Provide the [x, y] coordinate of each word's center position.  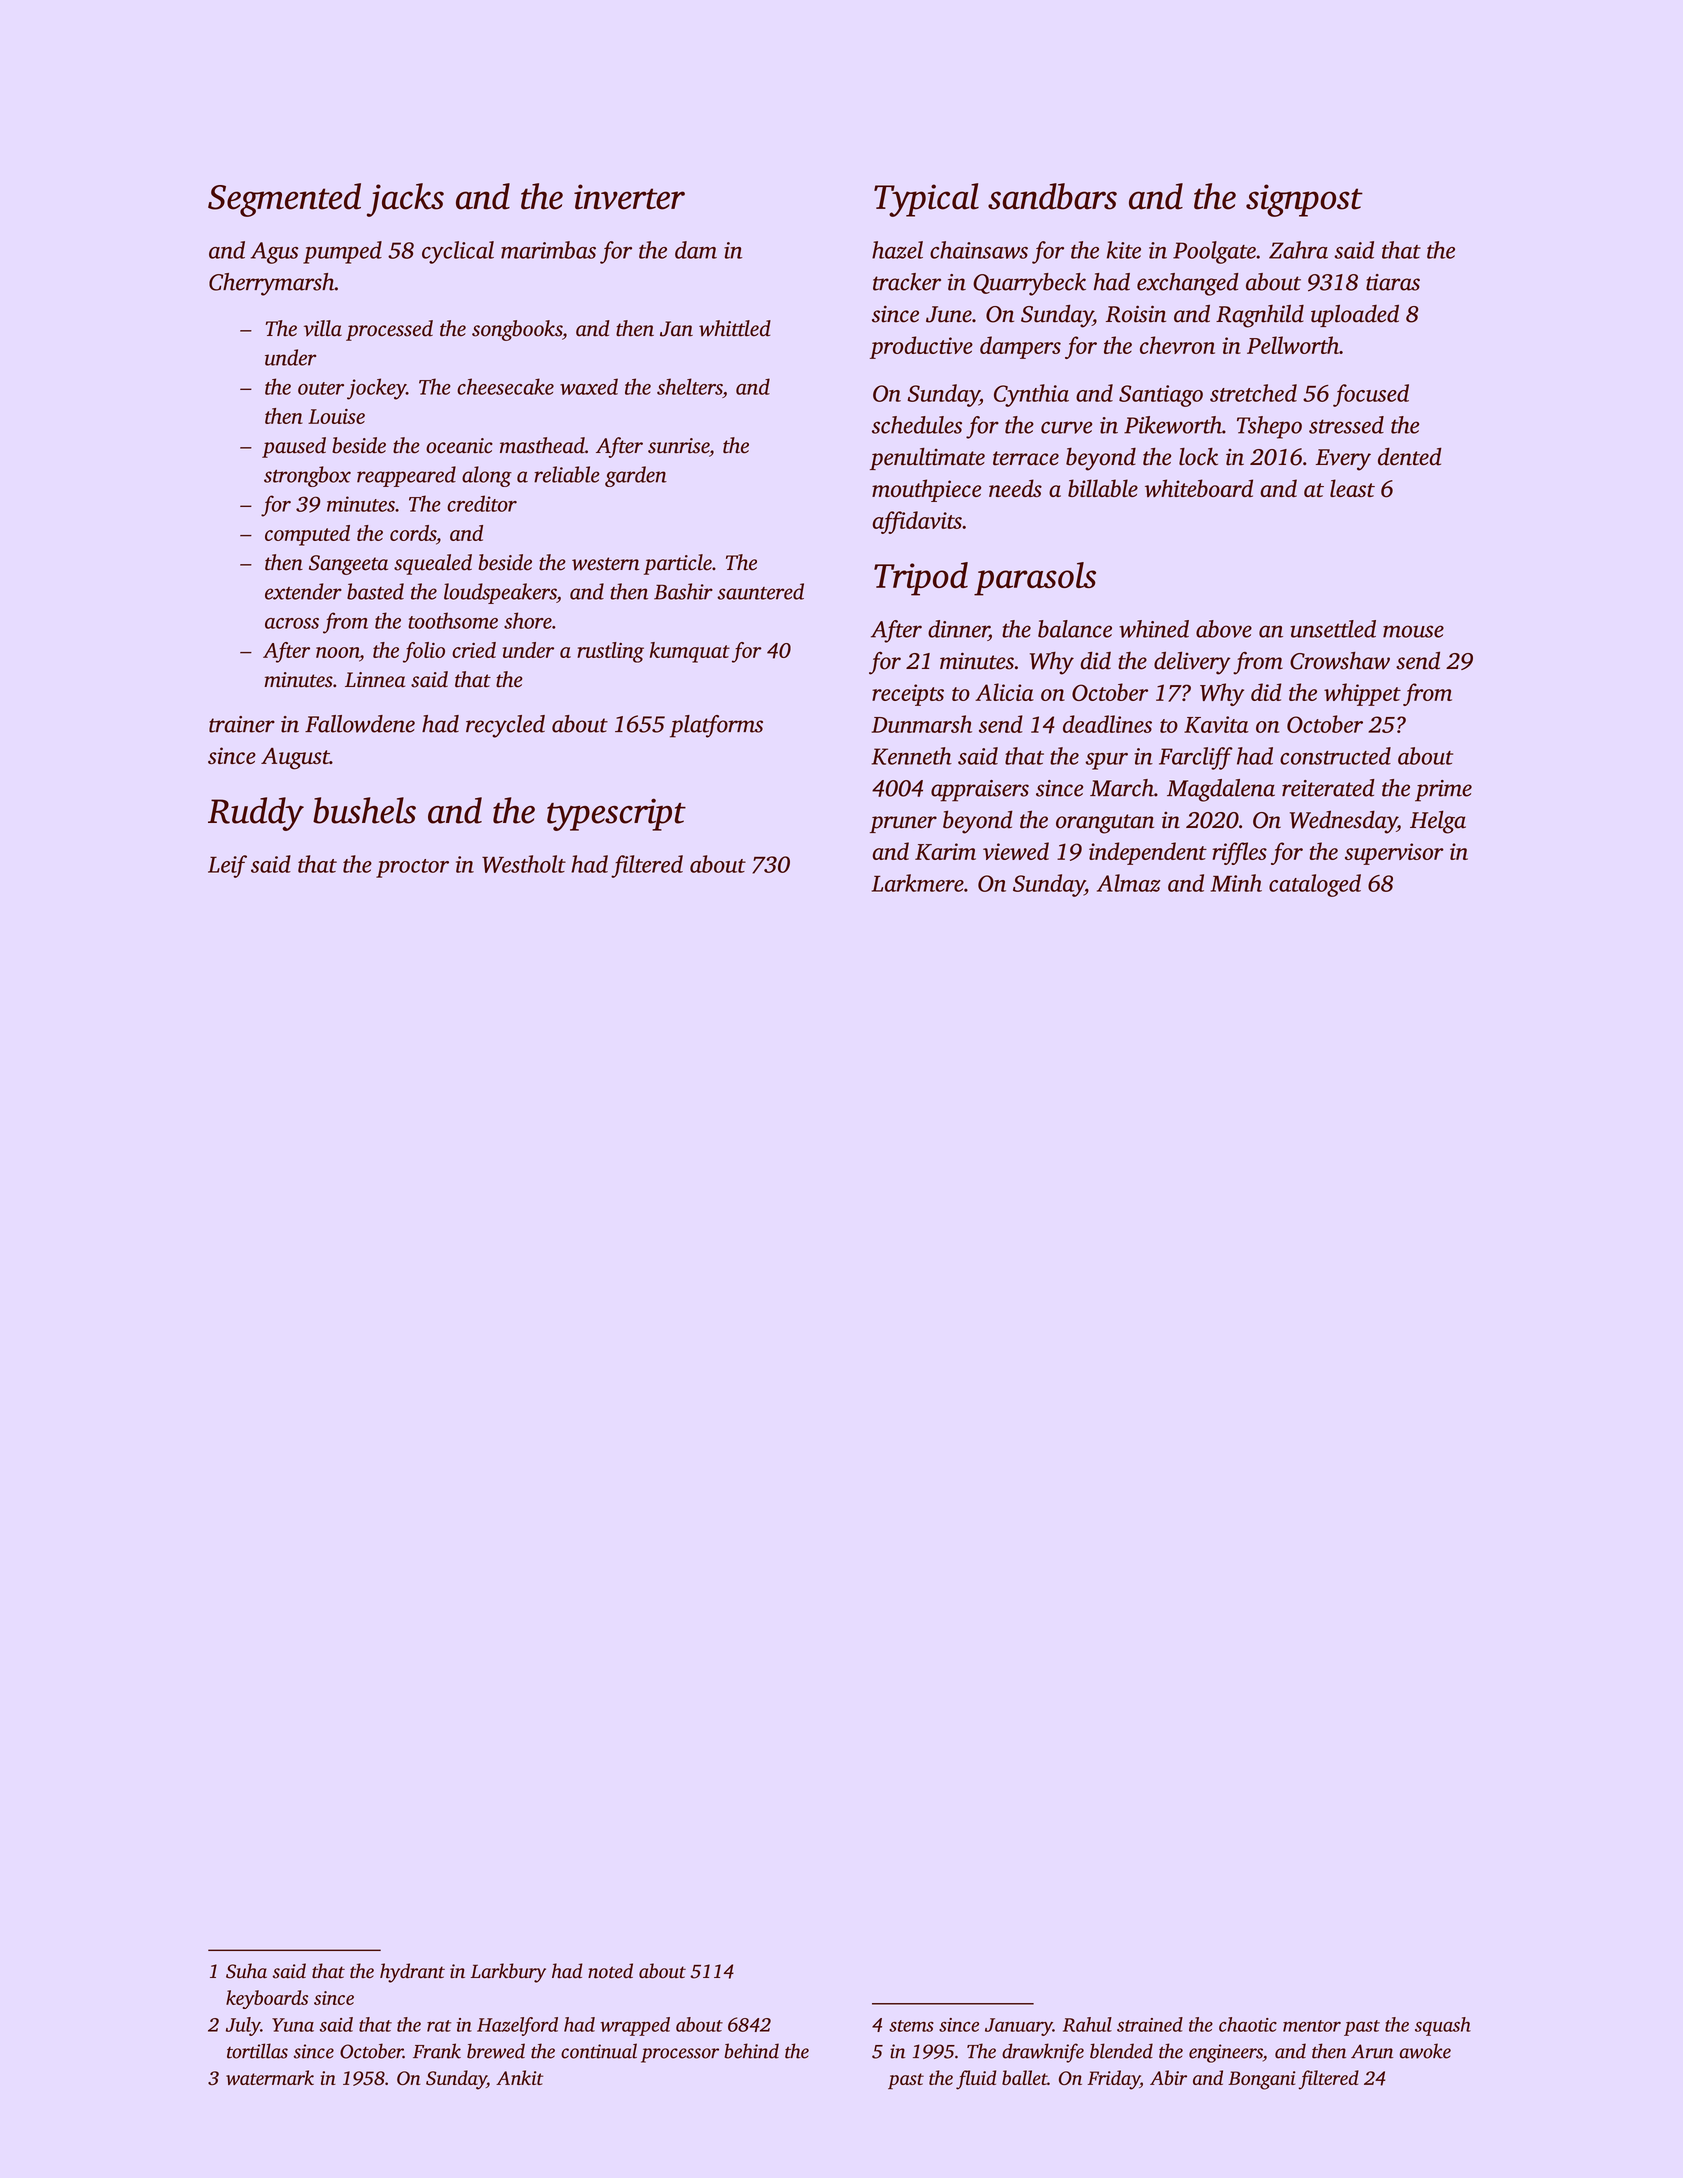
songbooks [517, 330]
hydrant [412, 1973]
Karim [945, 851]
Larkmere [918, 883]
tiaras [1393, 282]
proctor [412, 868]
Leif [227, 866]
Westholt [524, 864]
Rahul [1087, 2024]
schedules [917, 425]
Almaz [1129, 883]
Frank [437, 2051]
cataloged [1315, 885]
